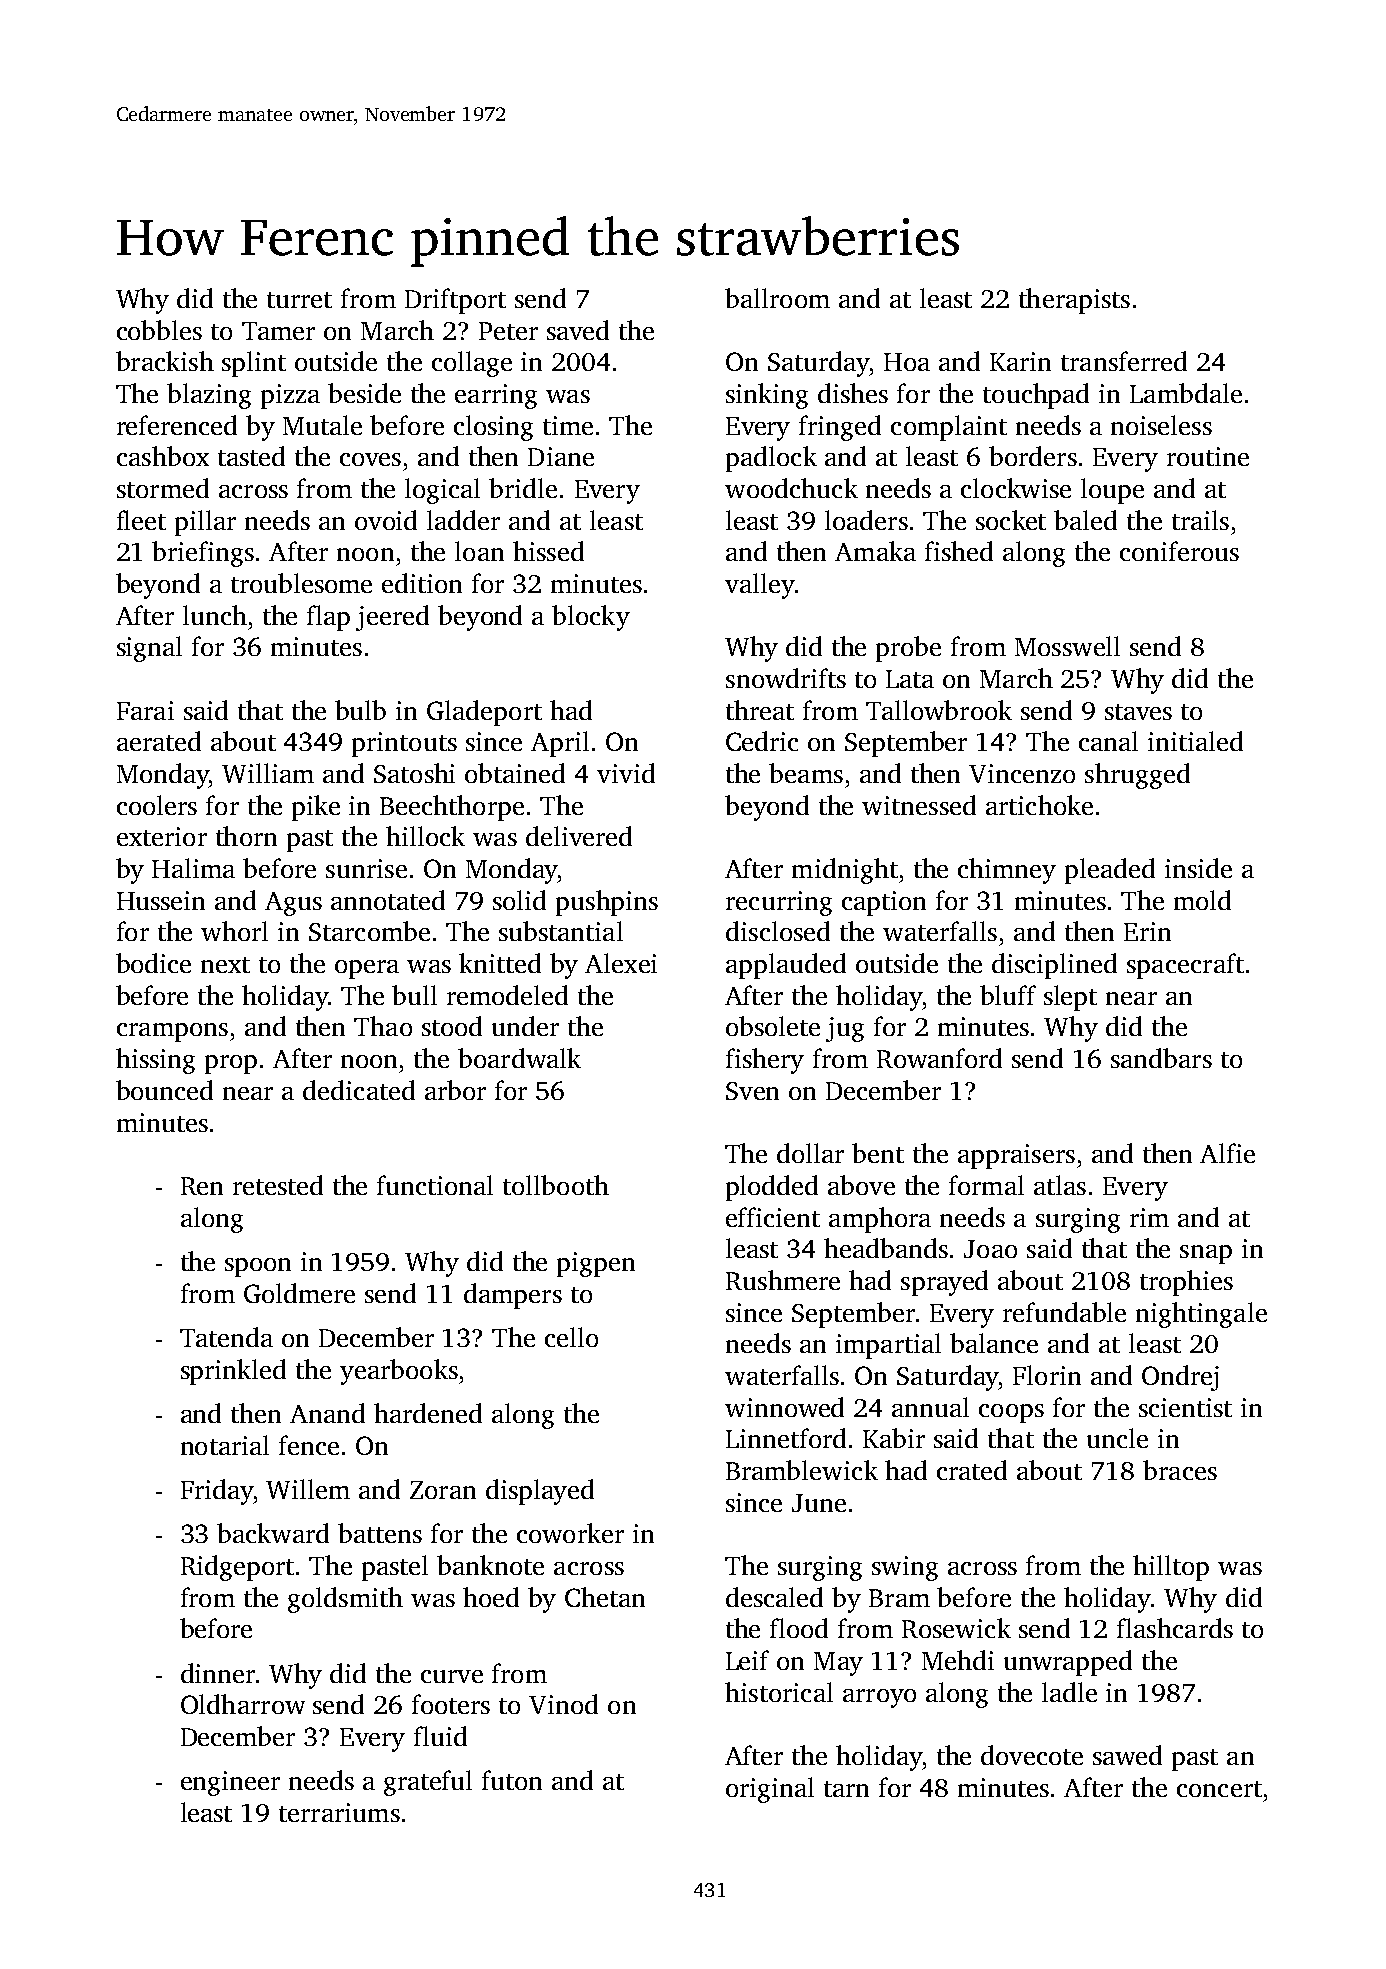 Image resolution: width=1386 pixels, height=1969 pixels. What do you see at coordinates (1124, 361) in the image?
I see `transferred` at bounding box center [1124, 361].
